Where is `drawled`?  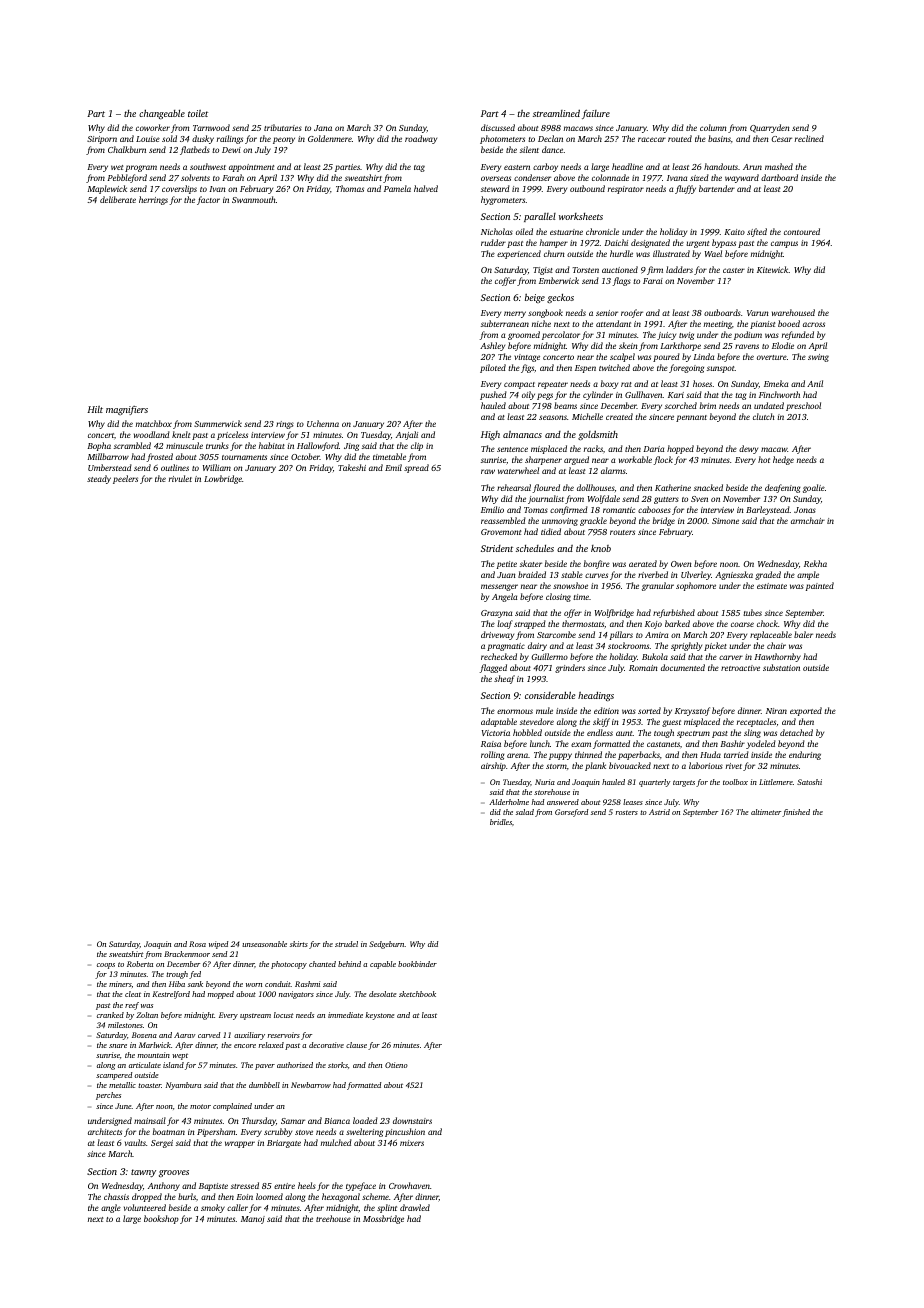 drawled is located at coordinates (415, 1207).
